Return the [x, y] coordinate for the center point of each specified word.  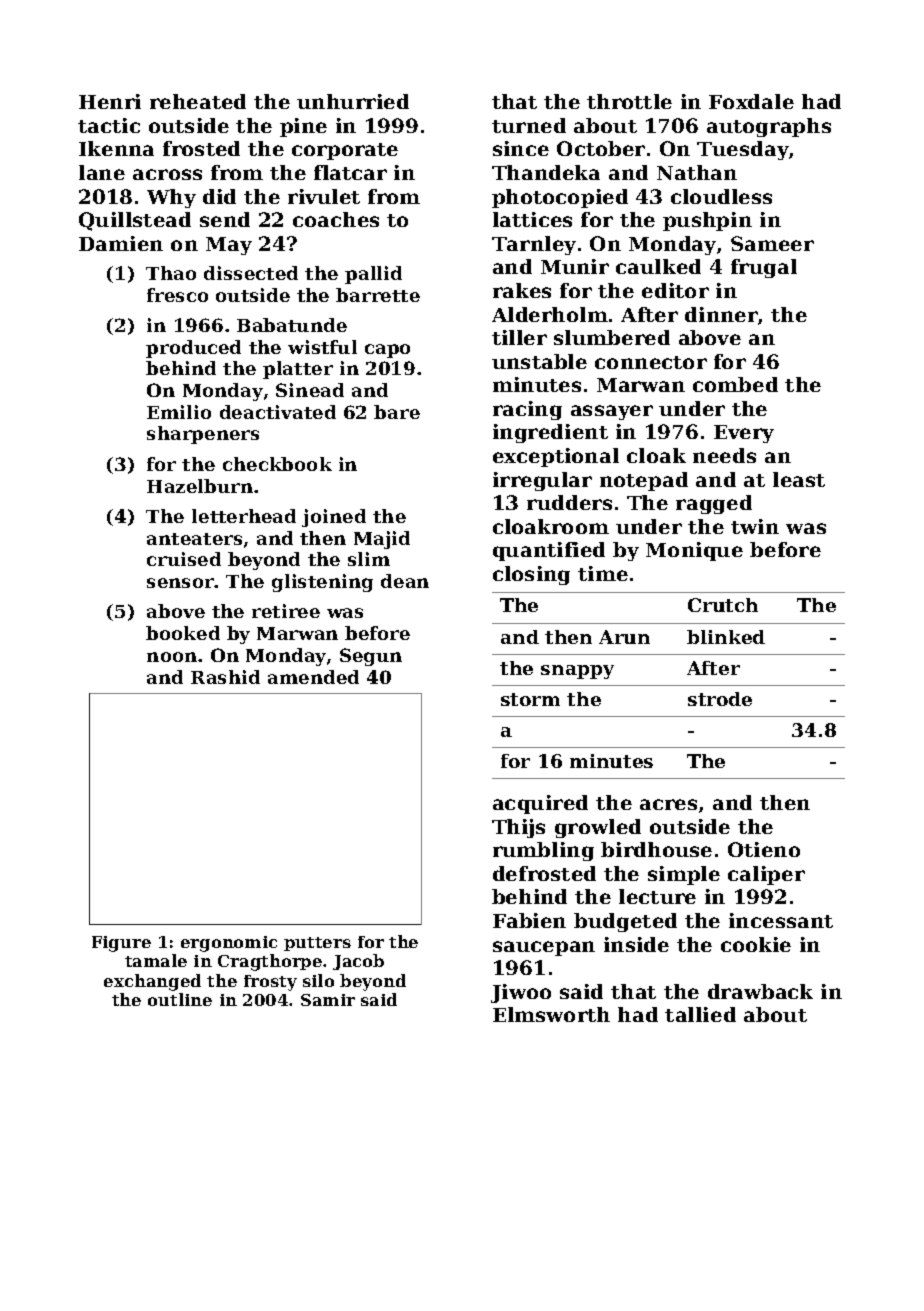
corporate [345, 151]
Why [171, 198]
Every [744, 434]
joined [334, 518]
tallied [700, 1014]
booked [183, 633]
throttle [629, 101]
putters [317, 944]
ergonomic [229, 944]
